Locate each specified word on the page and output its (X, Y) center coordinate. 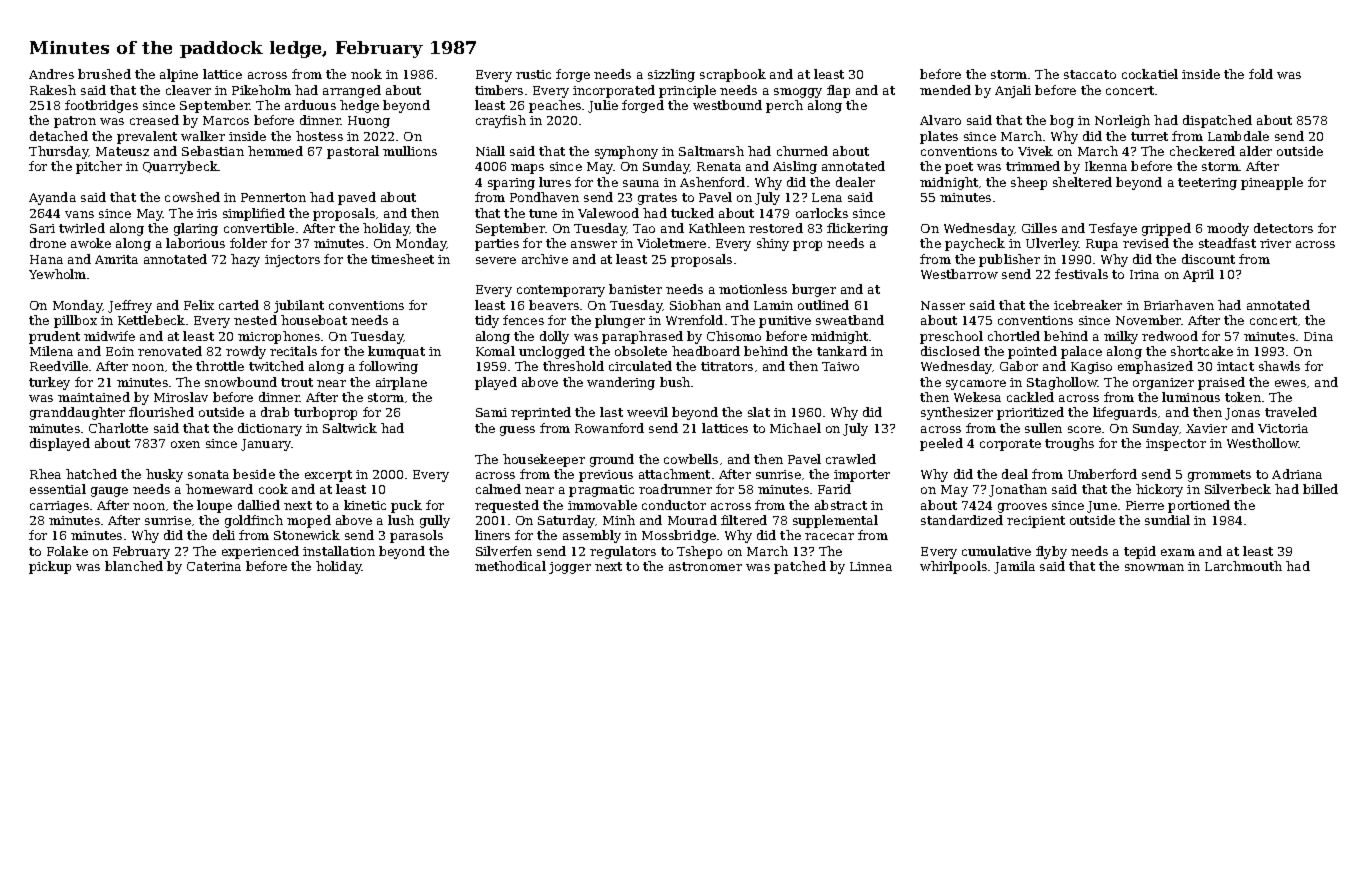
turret (1149, 136)
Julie (603, 106)
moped (309, 521)
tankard (842, 351)
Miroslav (181, 397)
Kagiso (1091, 368)
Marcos (226, 120)
